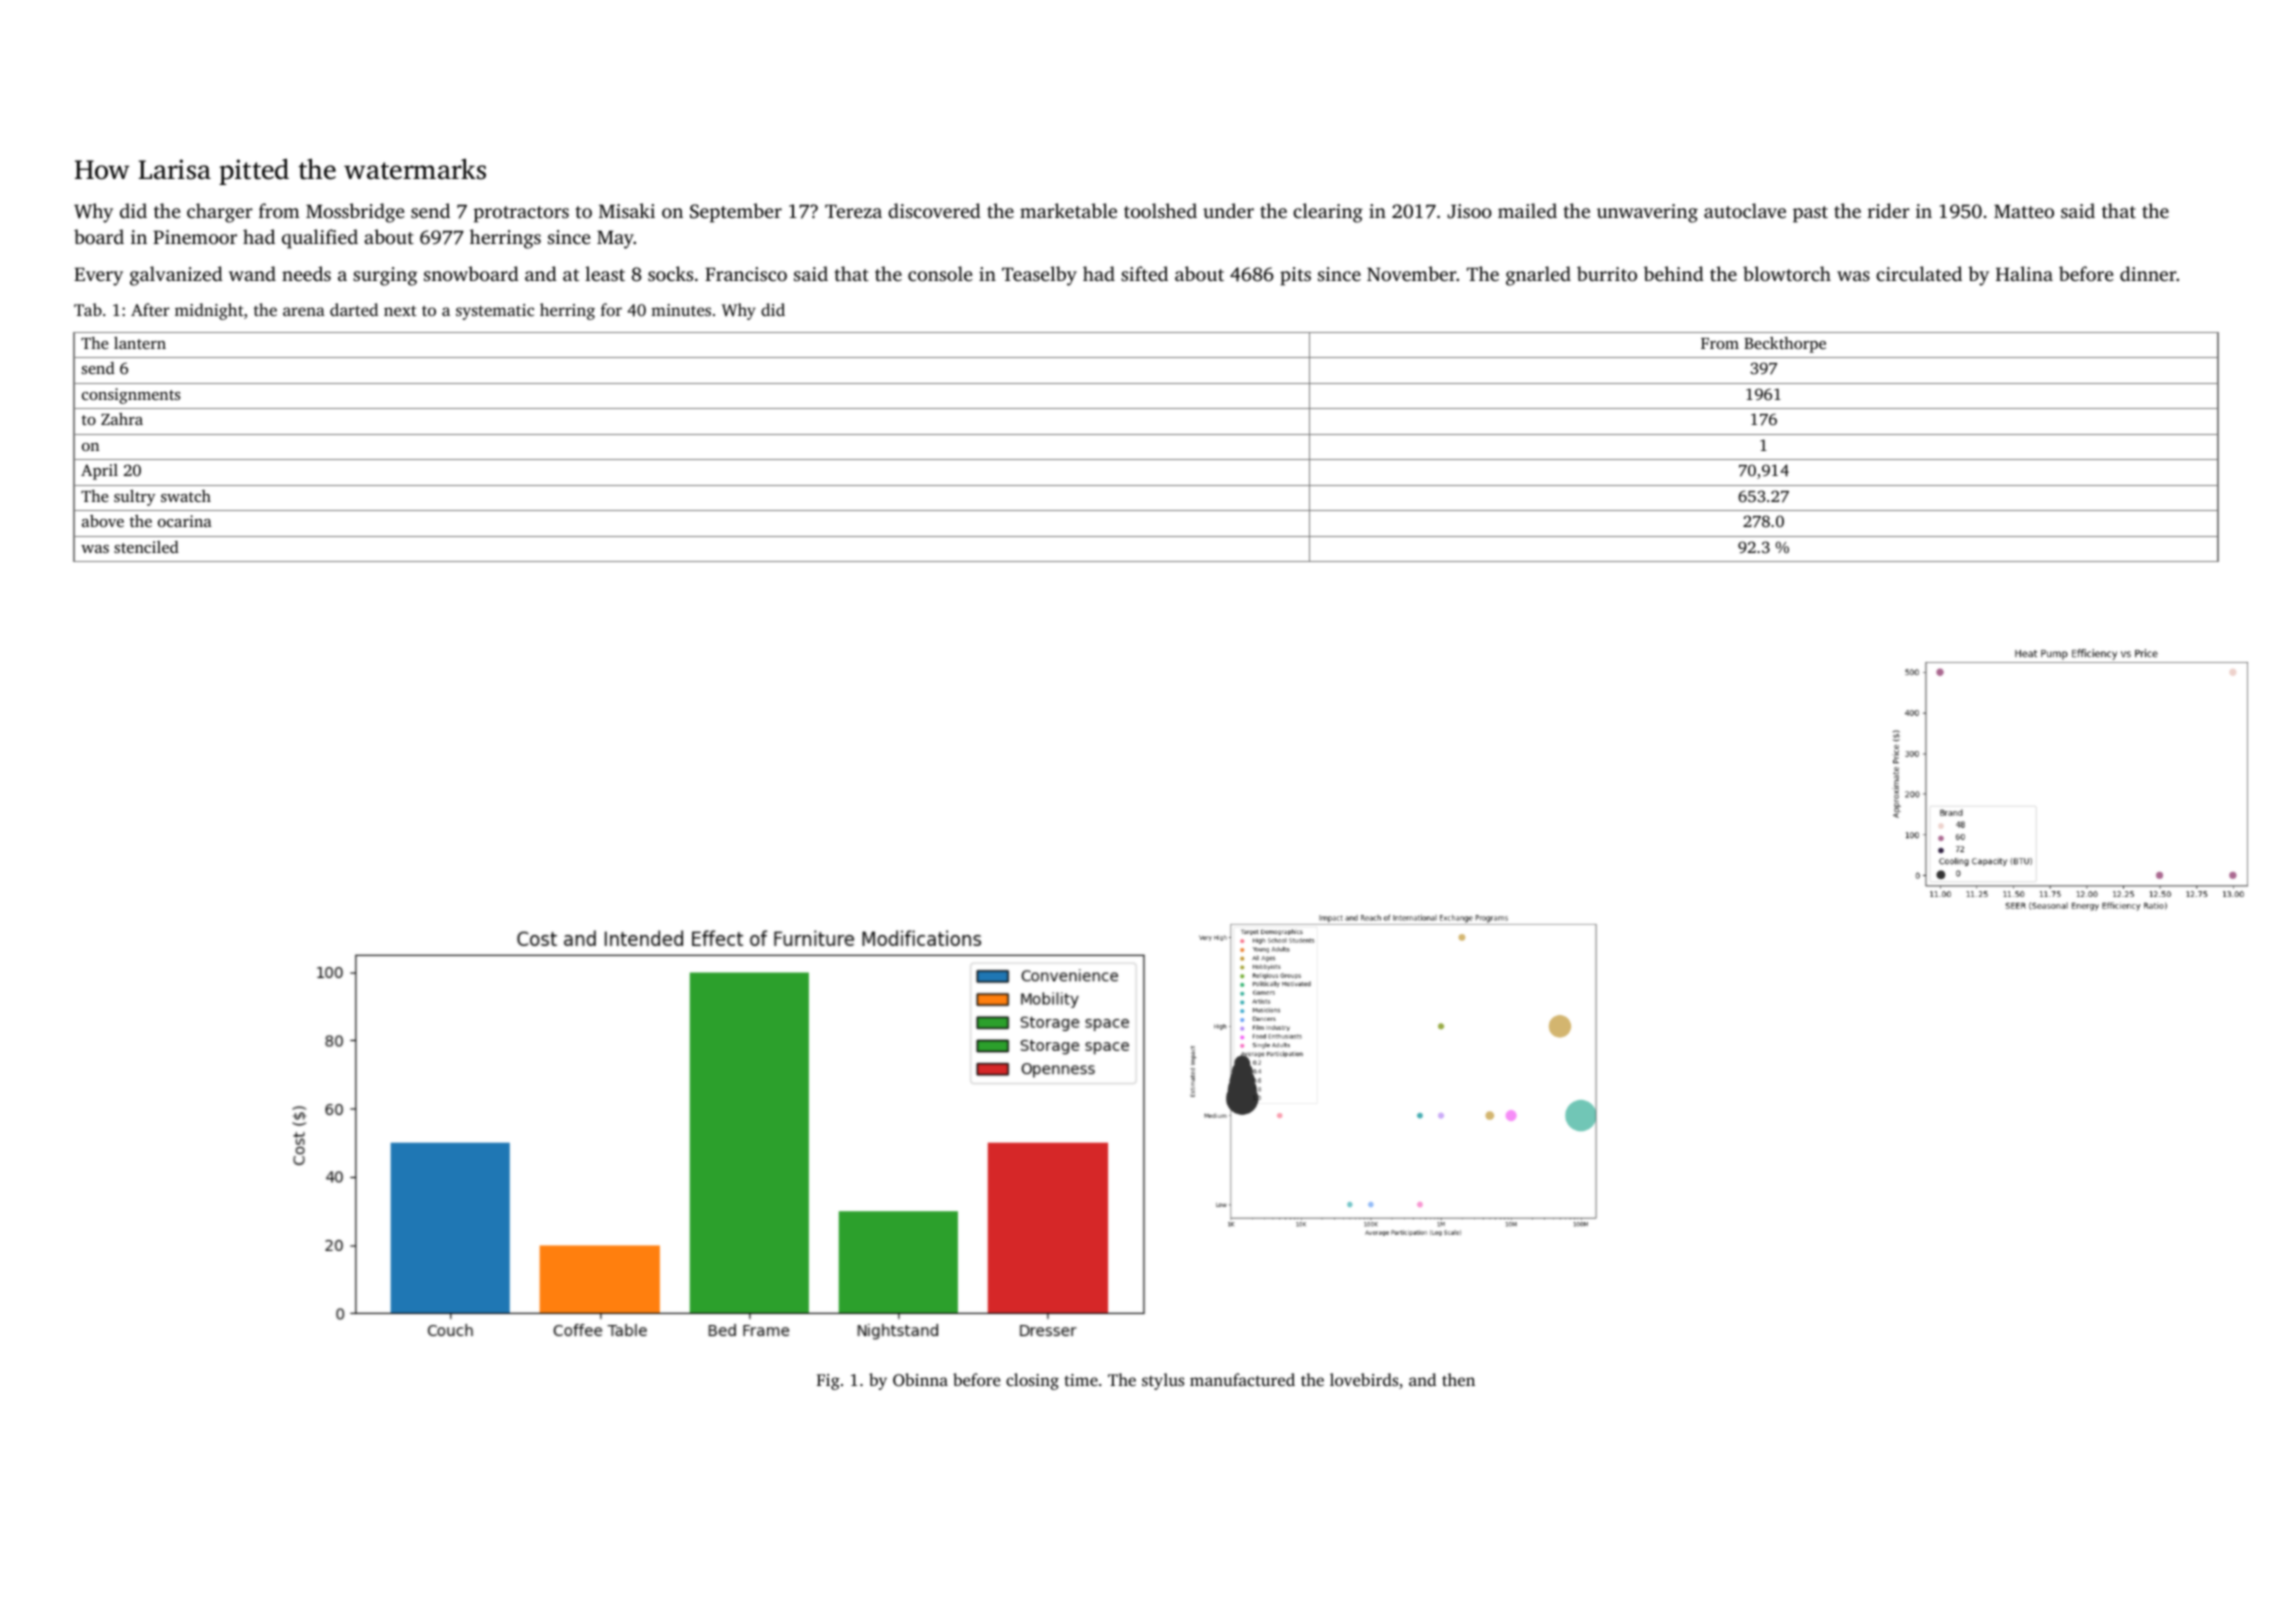  What do you see at coordinates (1785, 345) in the page?
I see `Beckthorpe` at bounding box center [1785, 345].
